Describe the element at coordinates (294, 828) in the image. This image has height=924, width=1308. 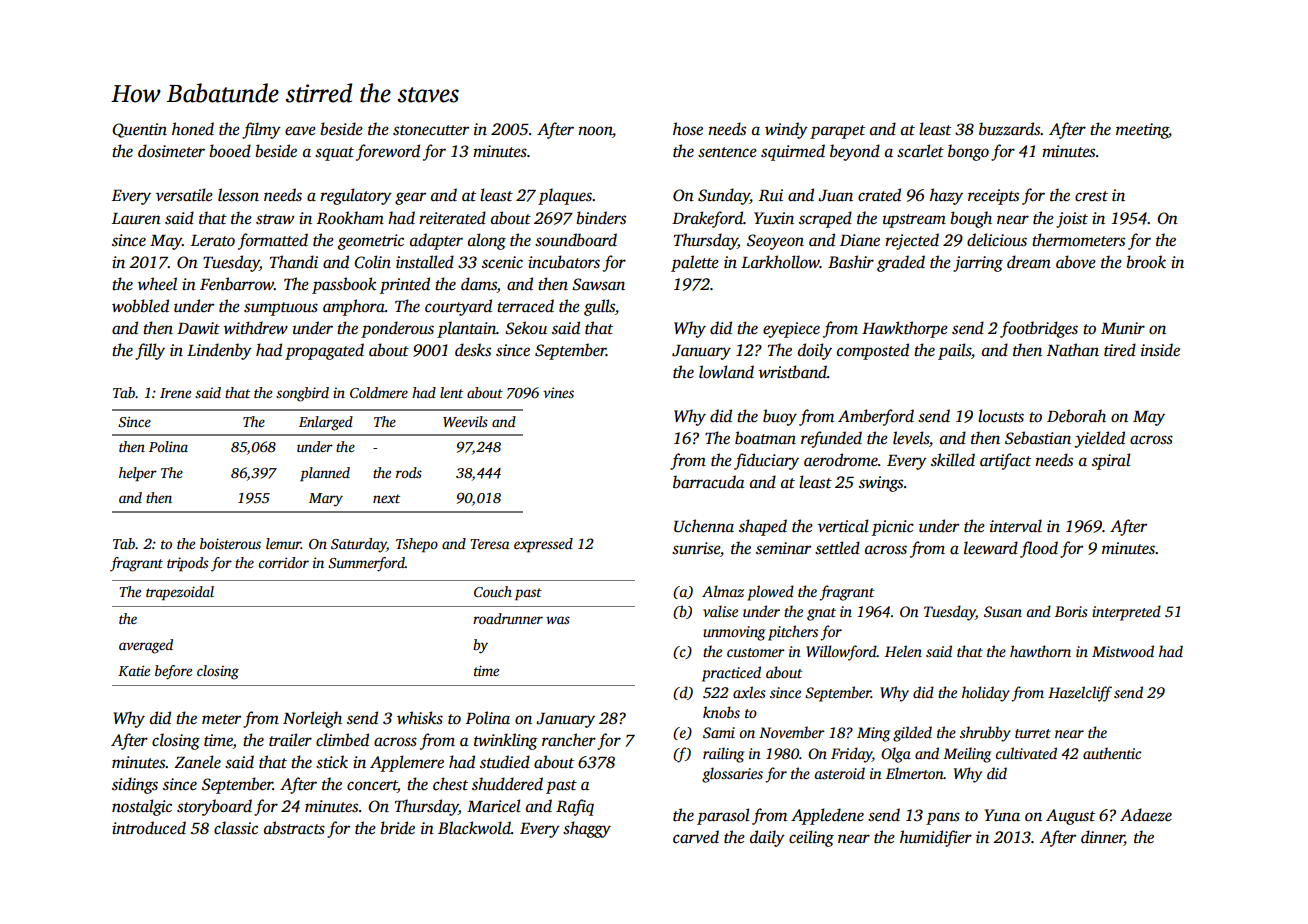
I see `abstracts` at that location.
